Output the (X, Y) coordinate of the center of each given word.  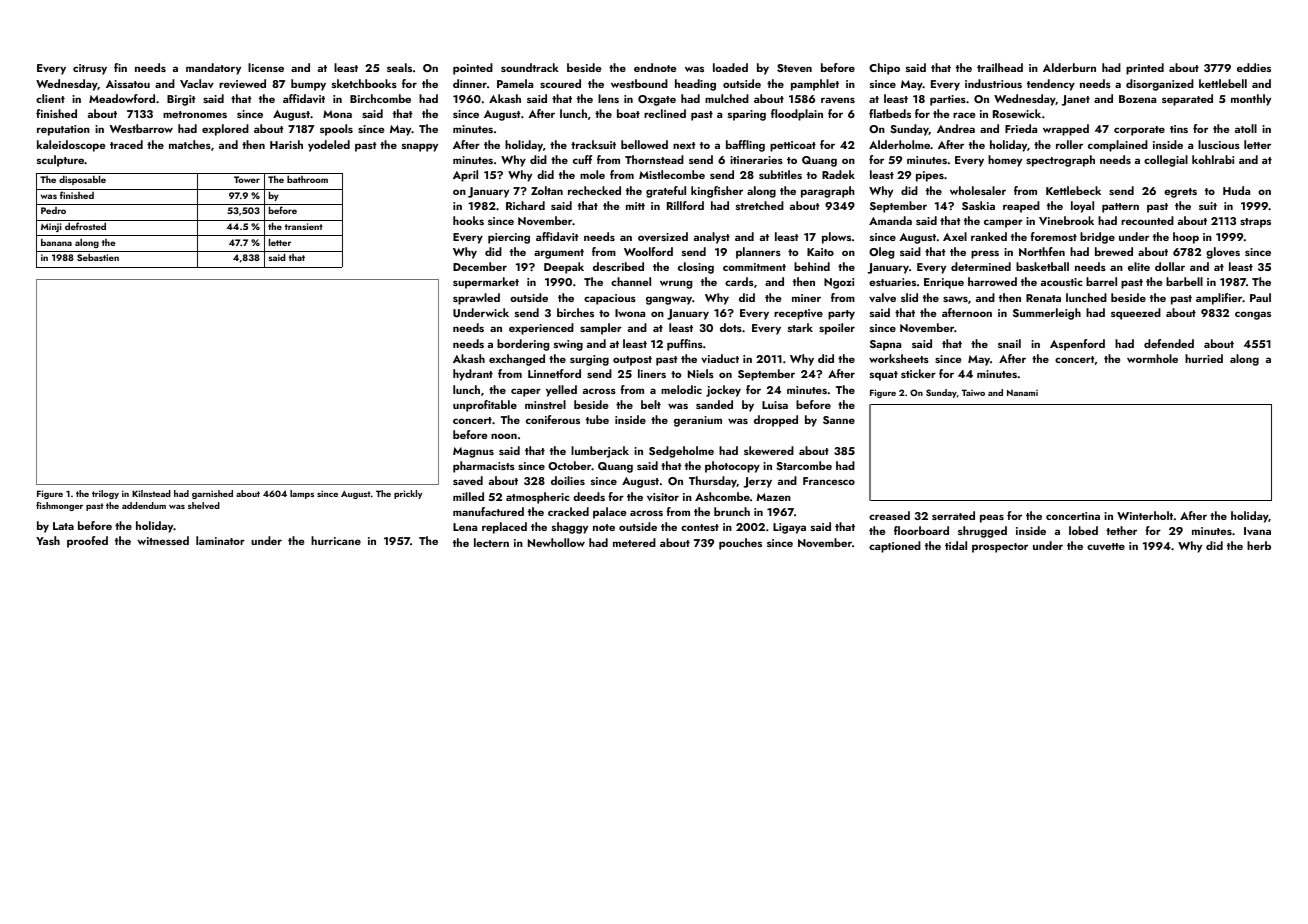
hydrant (473, 375)
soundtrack (530, 67)
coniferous (553, 419)
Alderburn (1069, 67)
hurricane (336, 540)
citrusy (90, 69)
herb (1259, 545)
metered (634, 542)
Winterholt (1145, 515)
